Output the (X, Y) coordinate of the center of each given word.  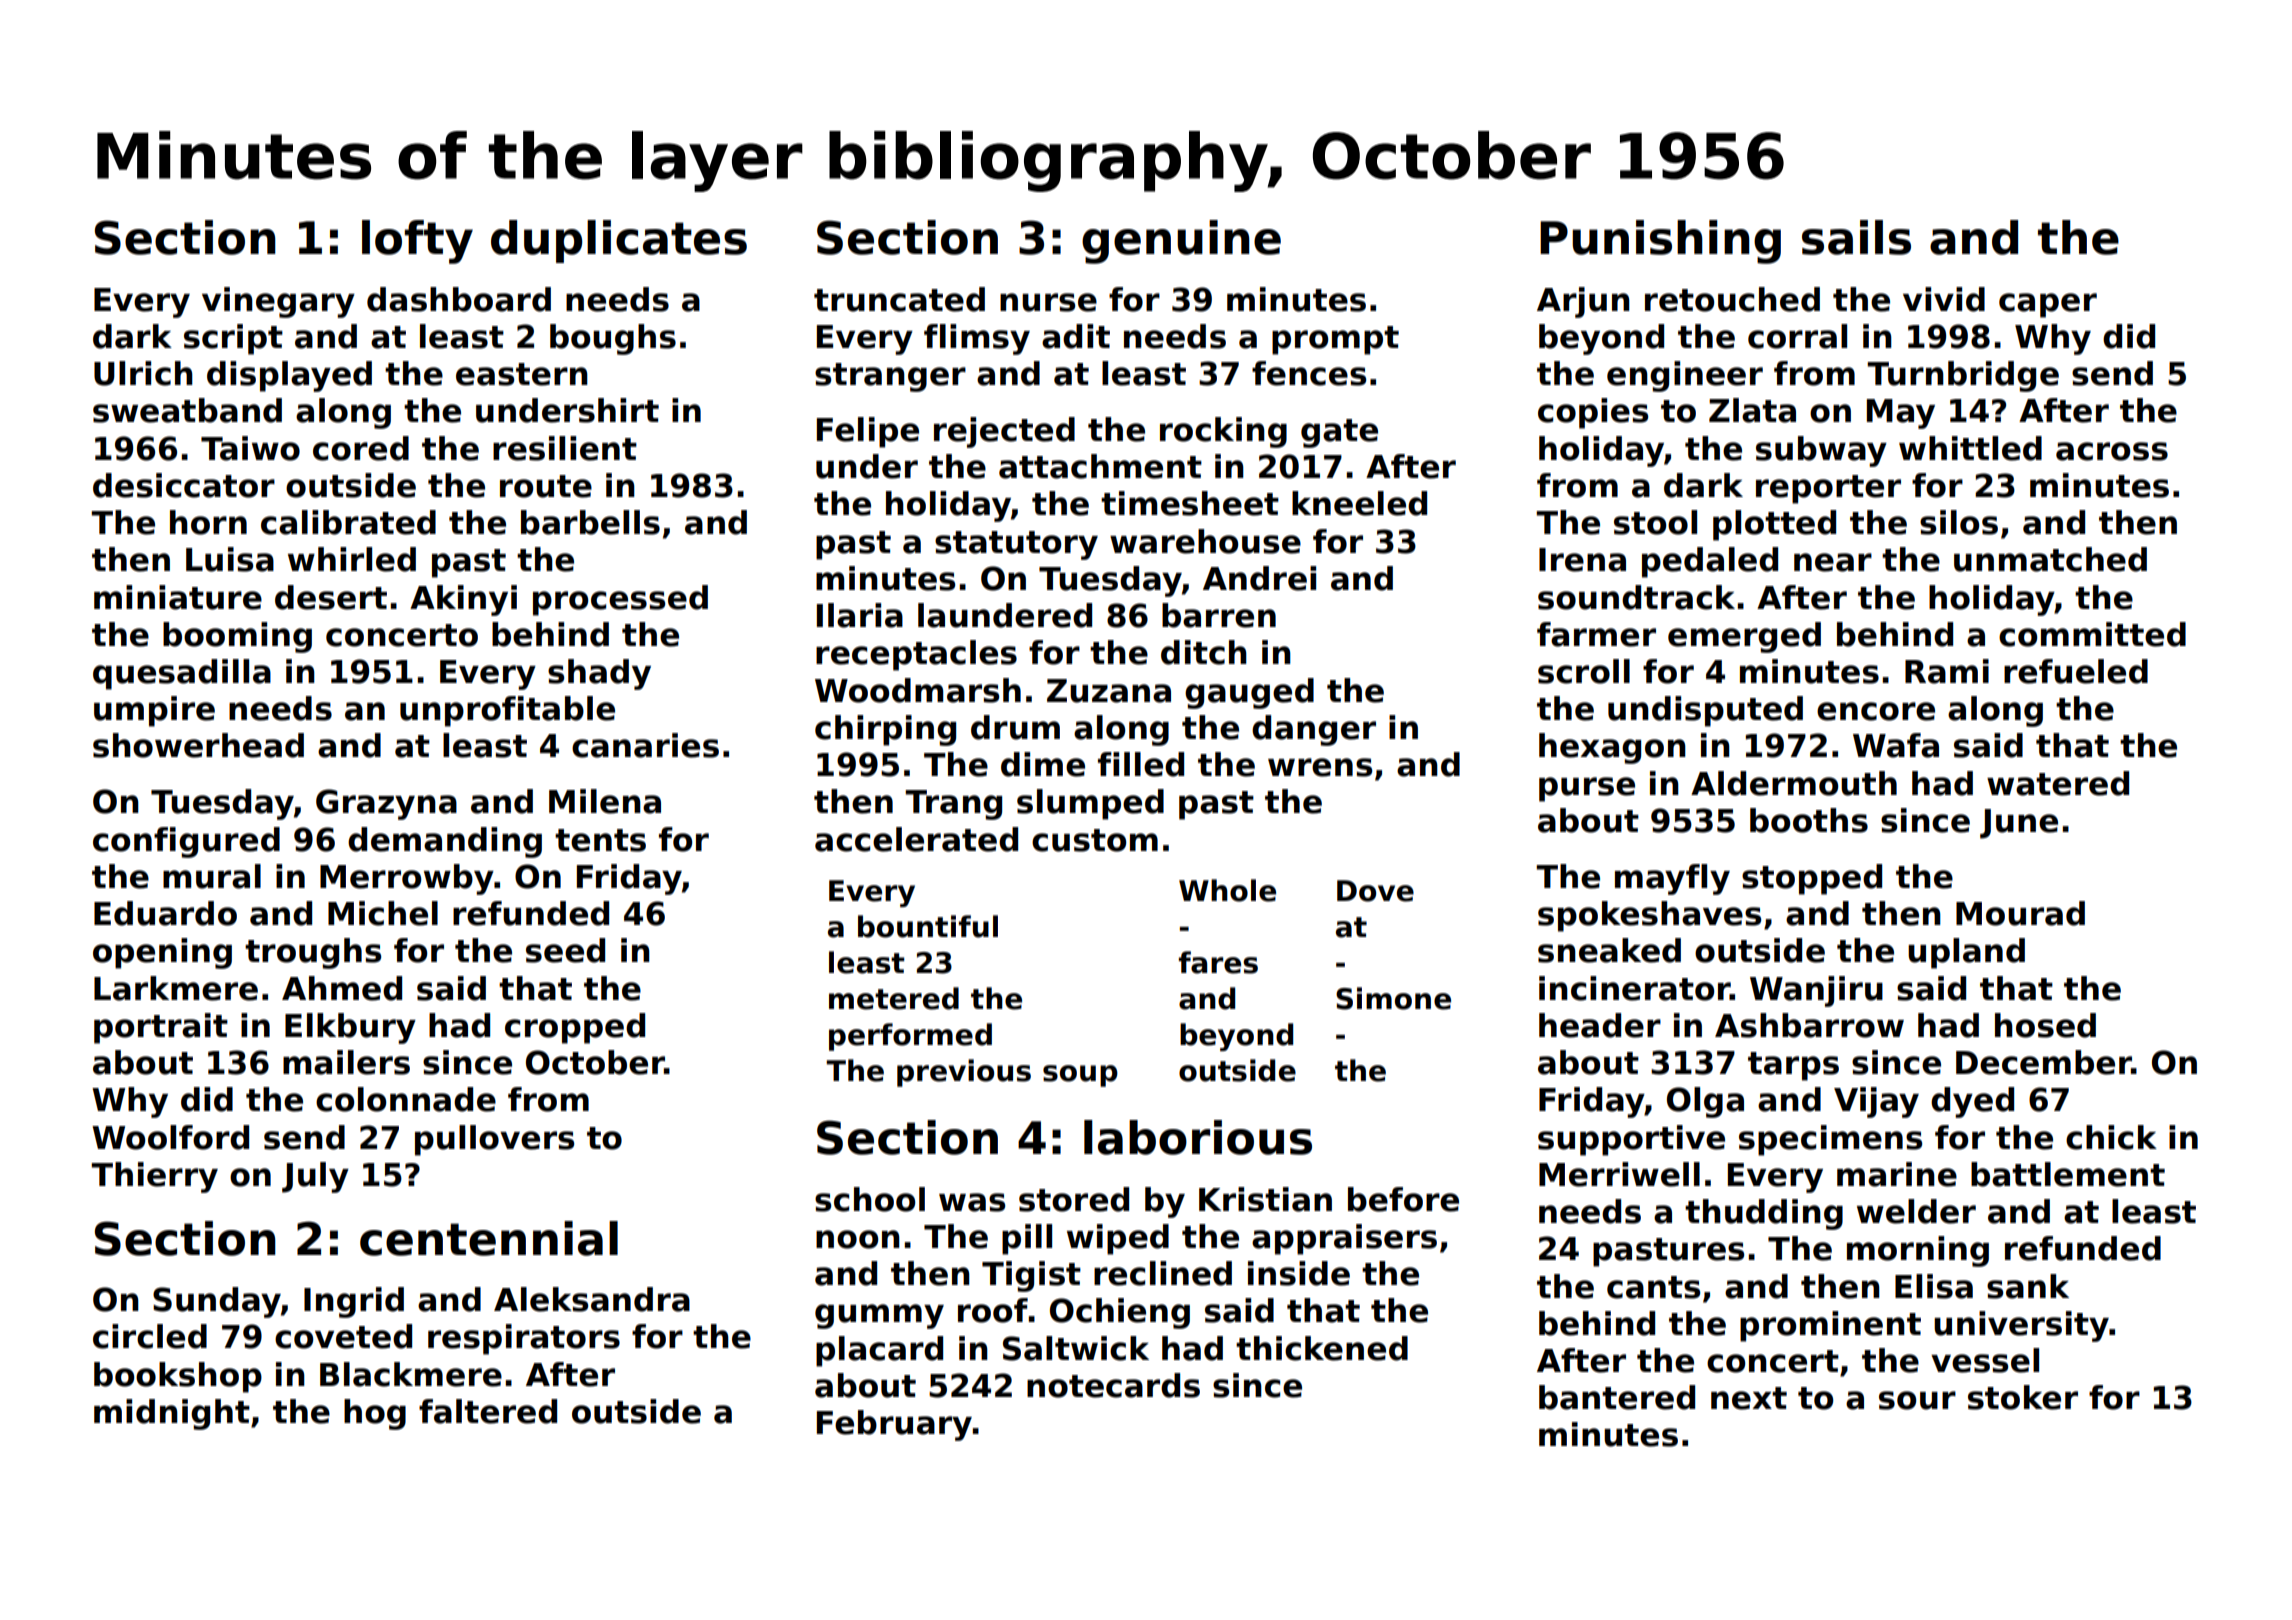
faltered (488, 1411)
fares (1218, 962)
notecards (1113, 1385)
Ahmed (342, 988)
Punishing (1660, 242)
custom (1095, 840)
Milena (605, 801)
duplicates (619, 241)
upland (1966, 953)
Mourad (2020, 913)
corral (1797, 336)
